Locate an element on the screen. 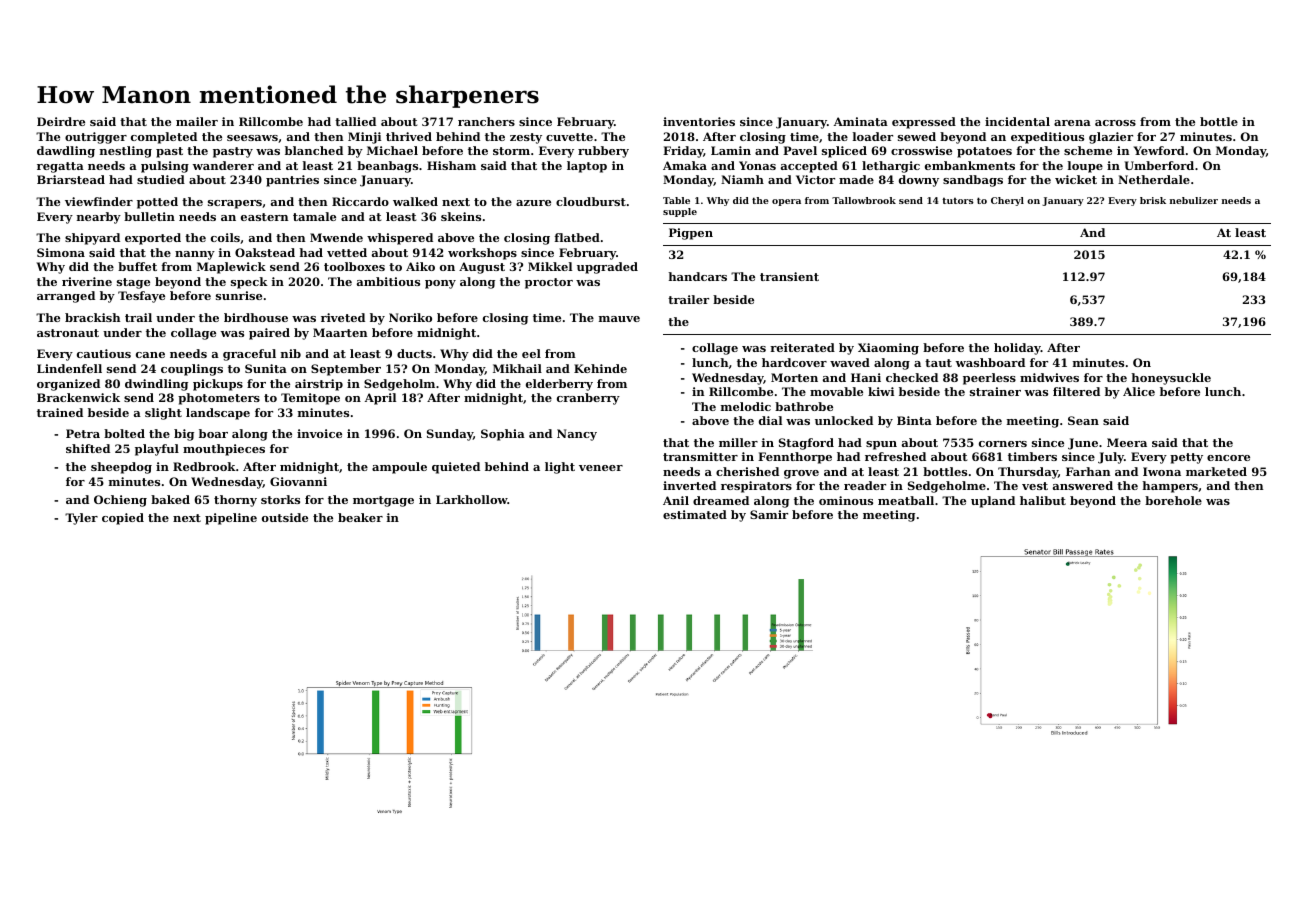 The width and height of the screenshot is (1308, 924). ranchers is located at coordinates (486, 121).
